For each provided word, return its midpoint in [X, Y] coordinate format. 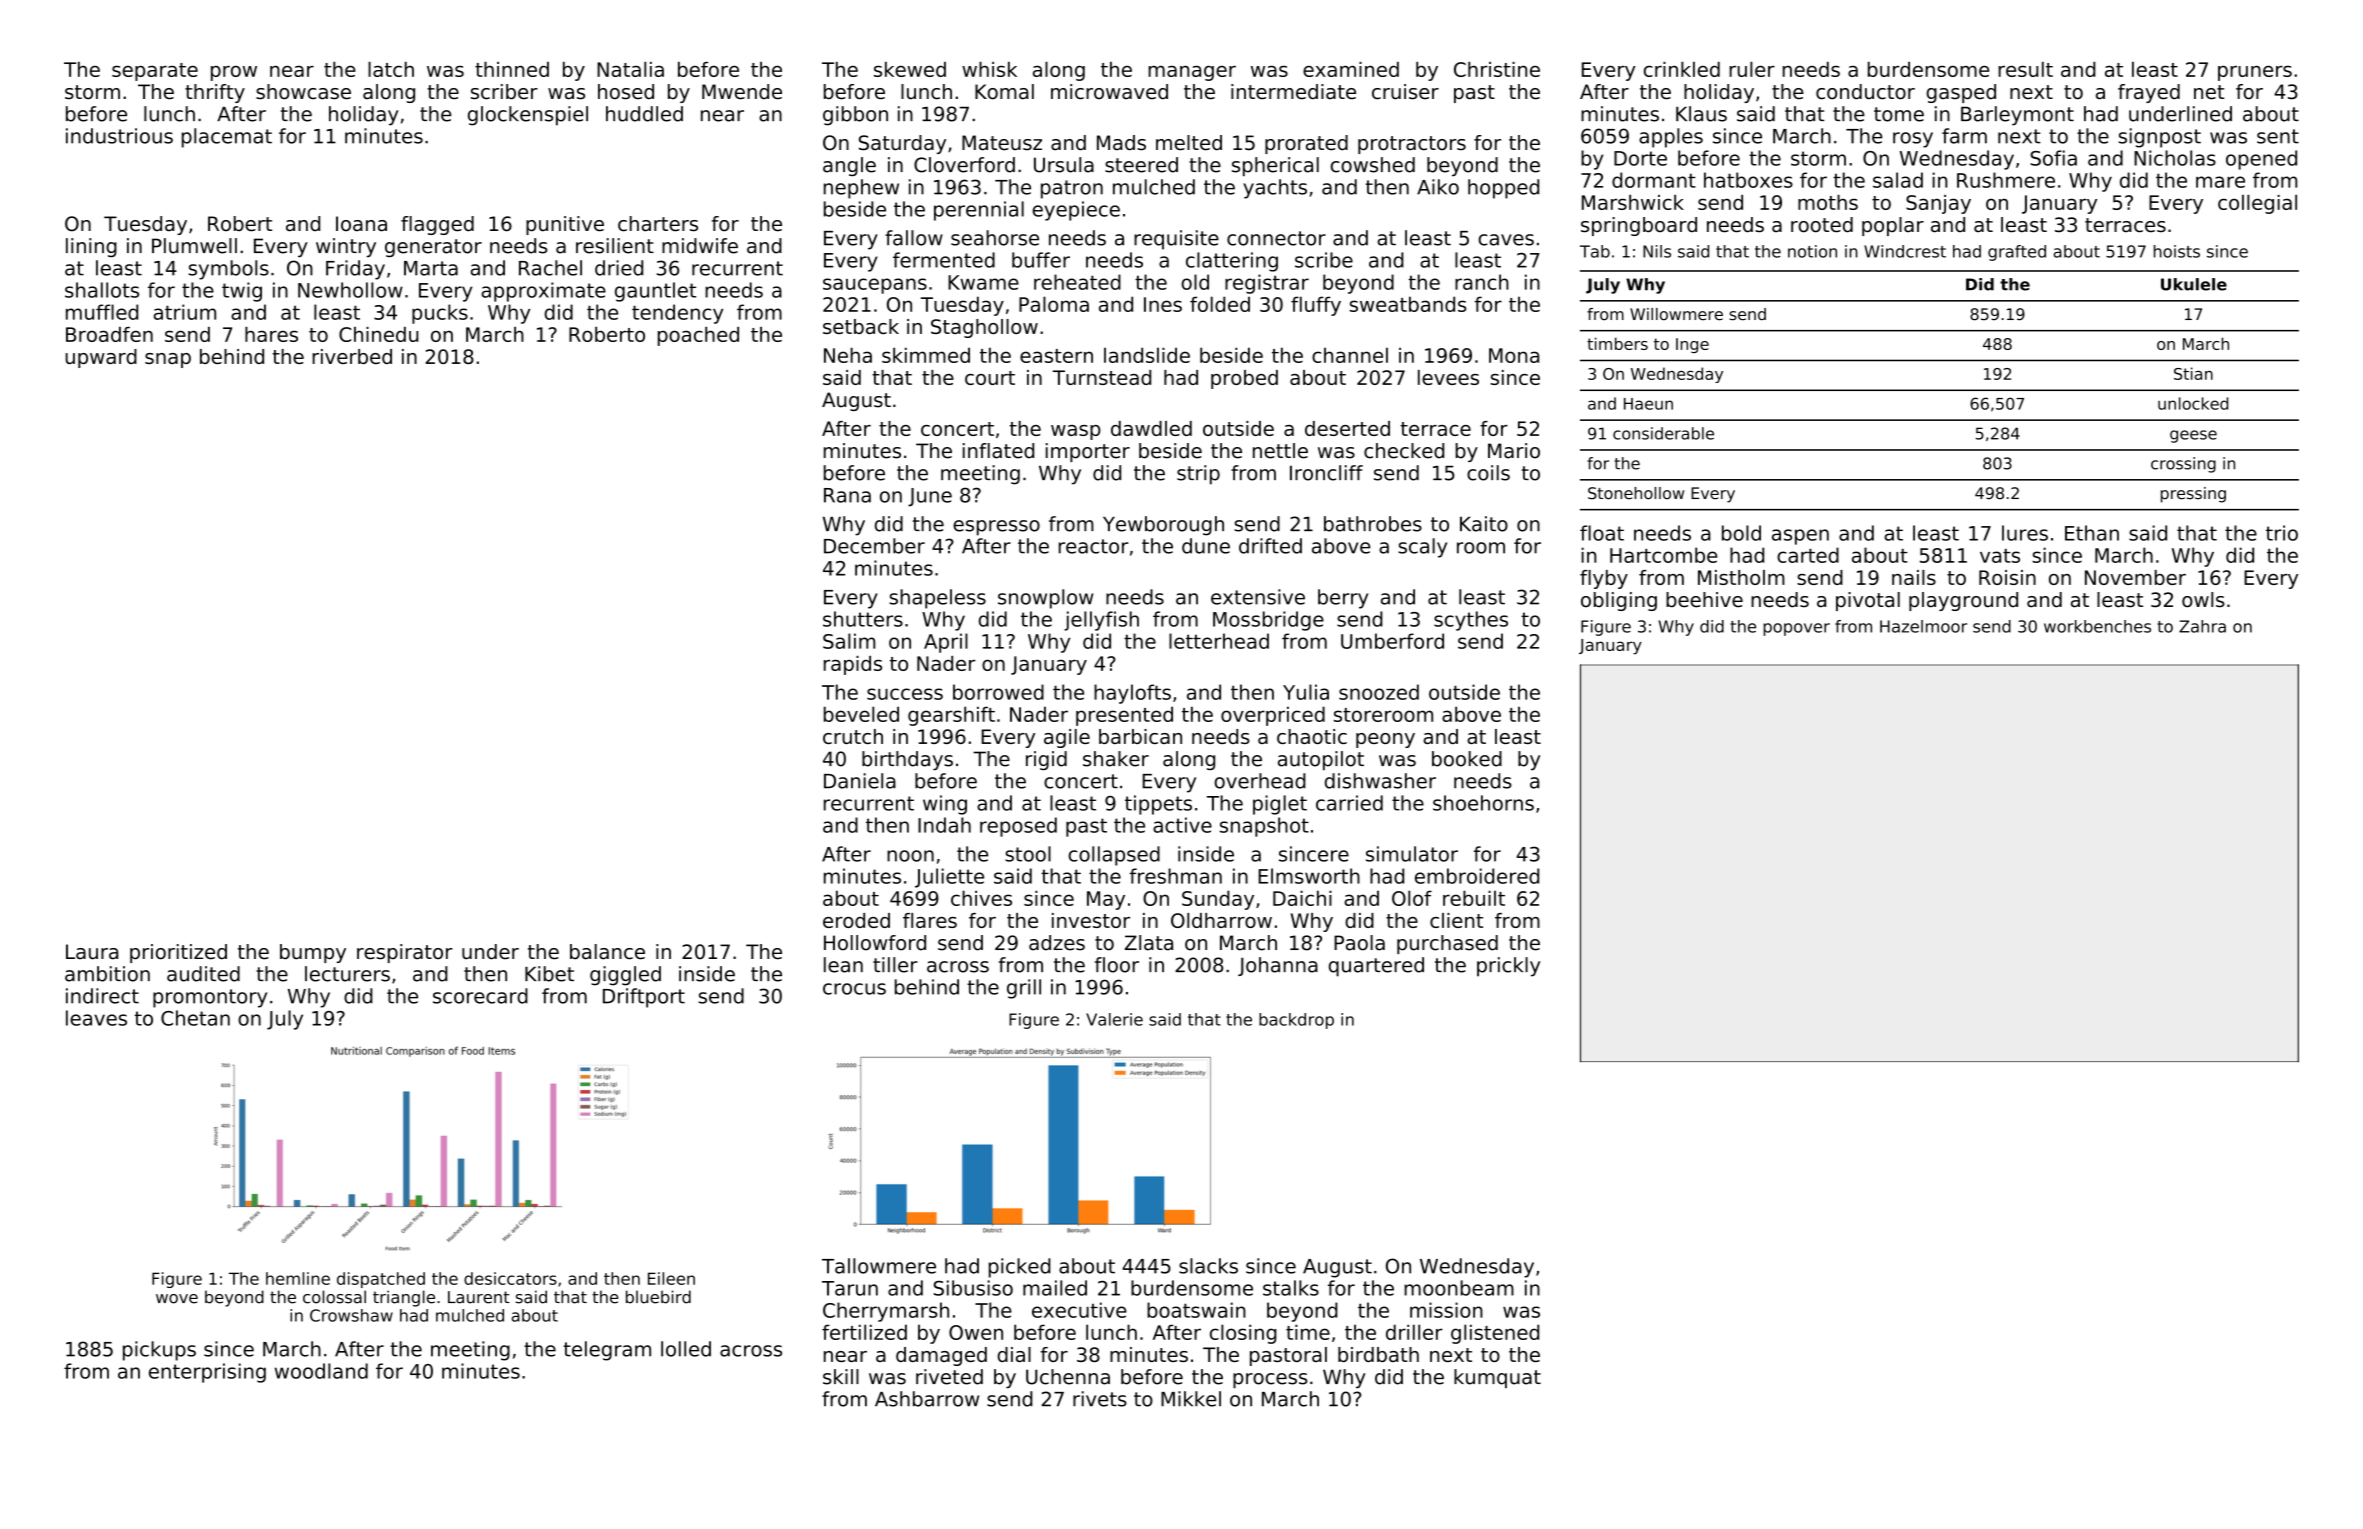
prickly [1508, 967]
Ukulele [2194, 284]
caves [1506, 240]
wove [177, 1299]
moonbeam [1459, 1288]
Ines [1163, 304]
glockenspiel [528, 116]
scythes [1471, 621]
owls [2203, 600]
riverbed [352, 356]
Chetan [195, 1018]
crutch [853, 736]
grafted [2017, 253]
